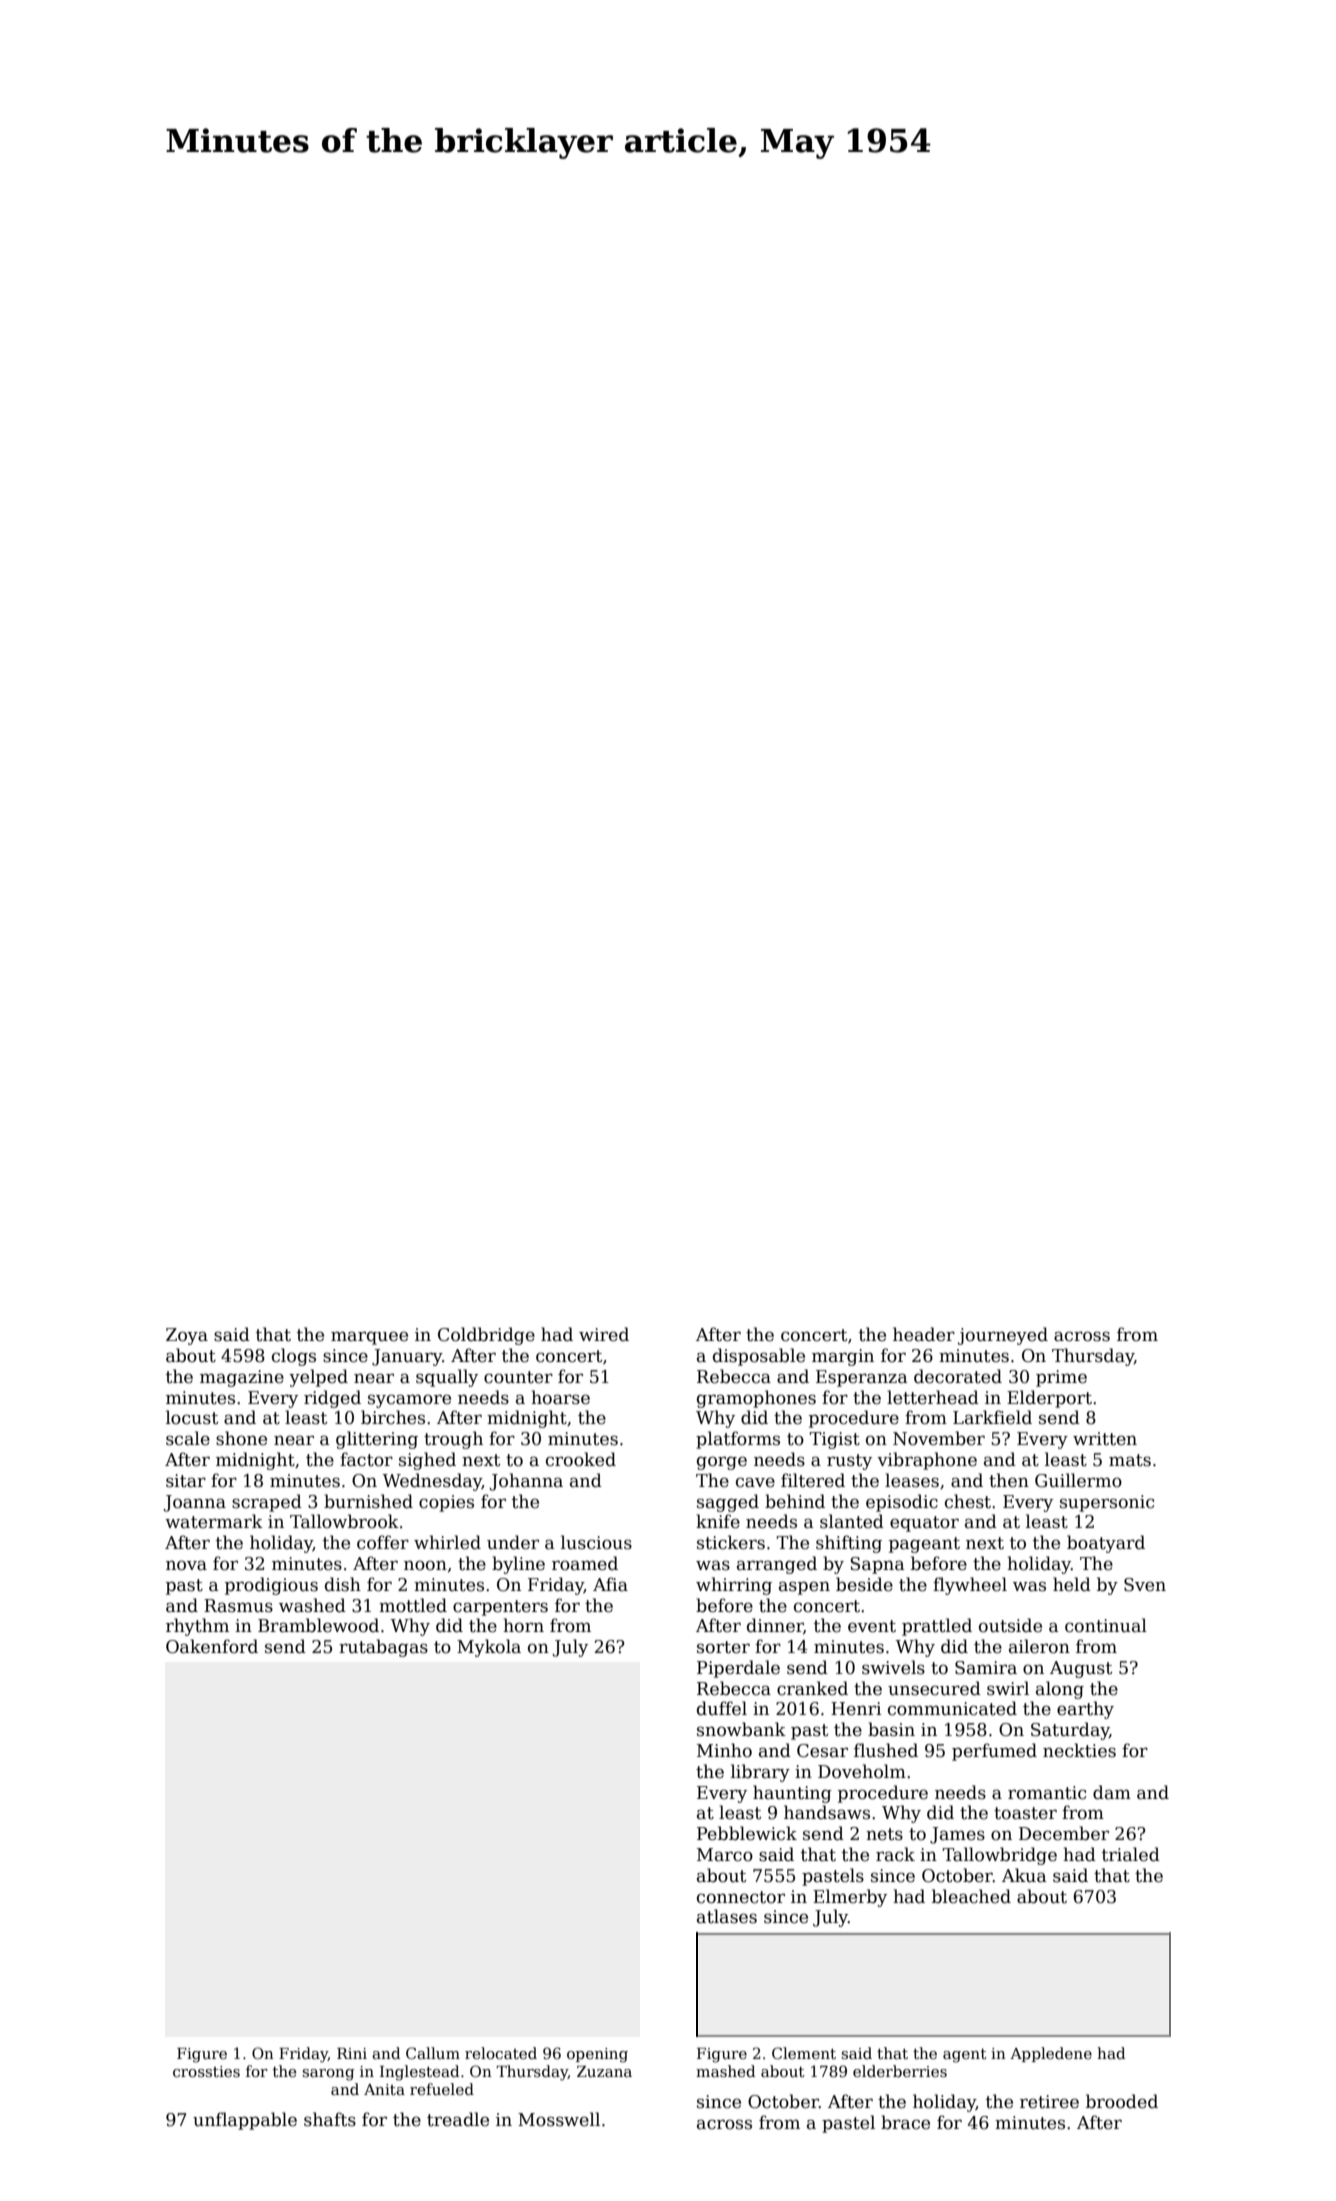 This screenshot has height=2201, width=1336. What do you see at coordinates (433, 2053) in the screenshot?
I see `Callum` at bounding box center [433, 2053].
